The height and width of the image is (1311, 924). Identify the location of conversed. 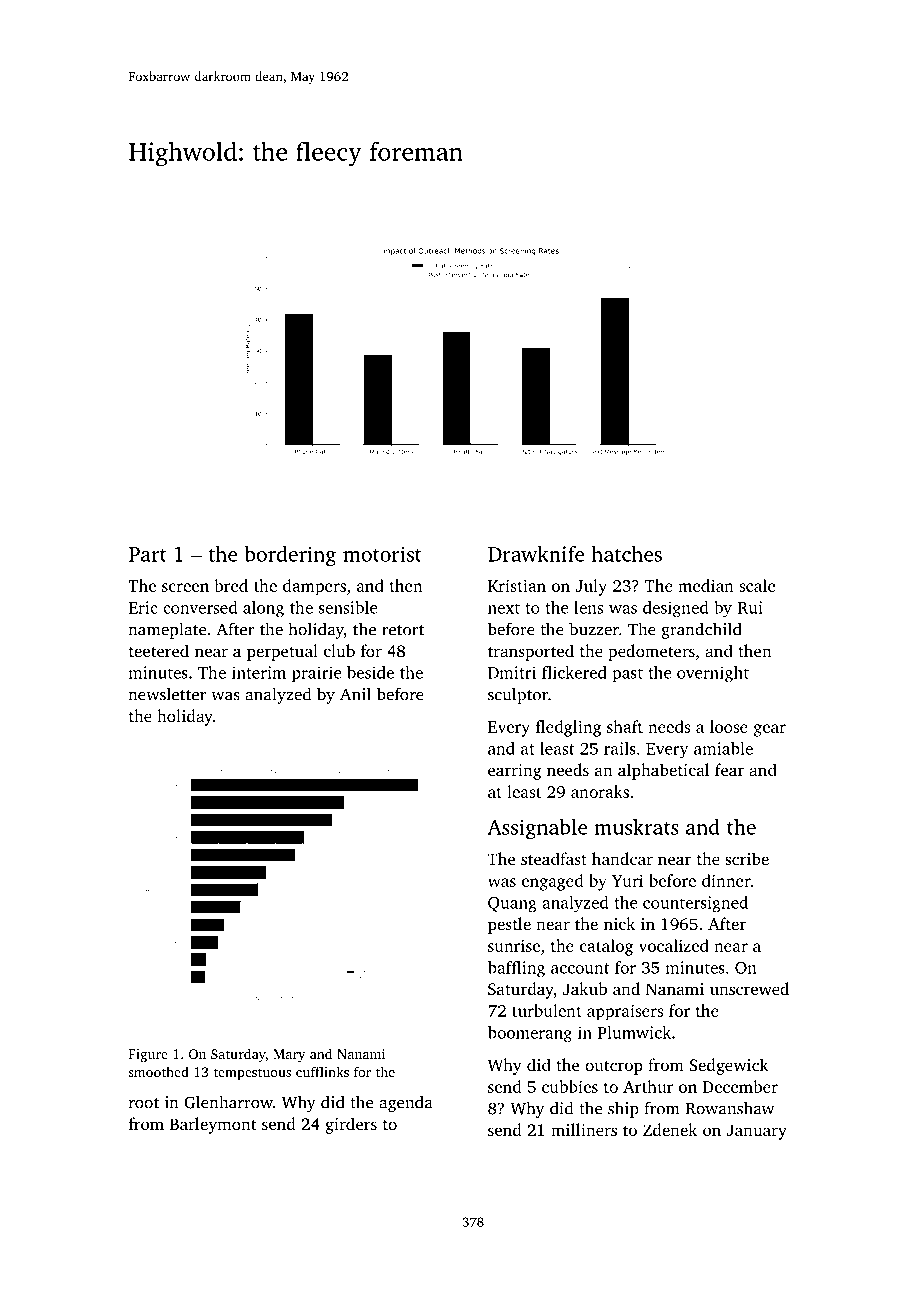
(200, 607).
